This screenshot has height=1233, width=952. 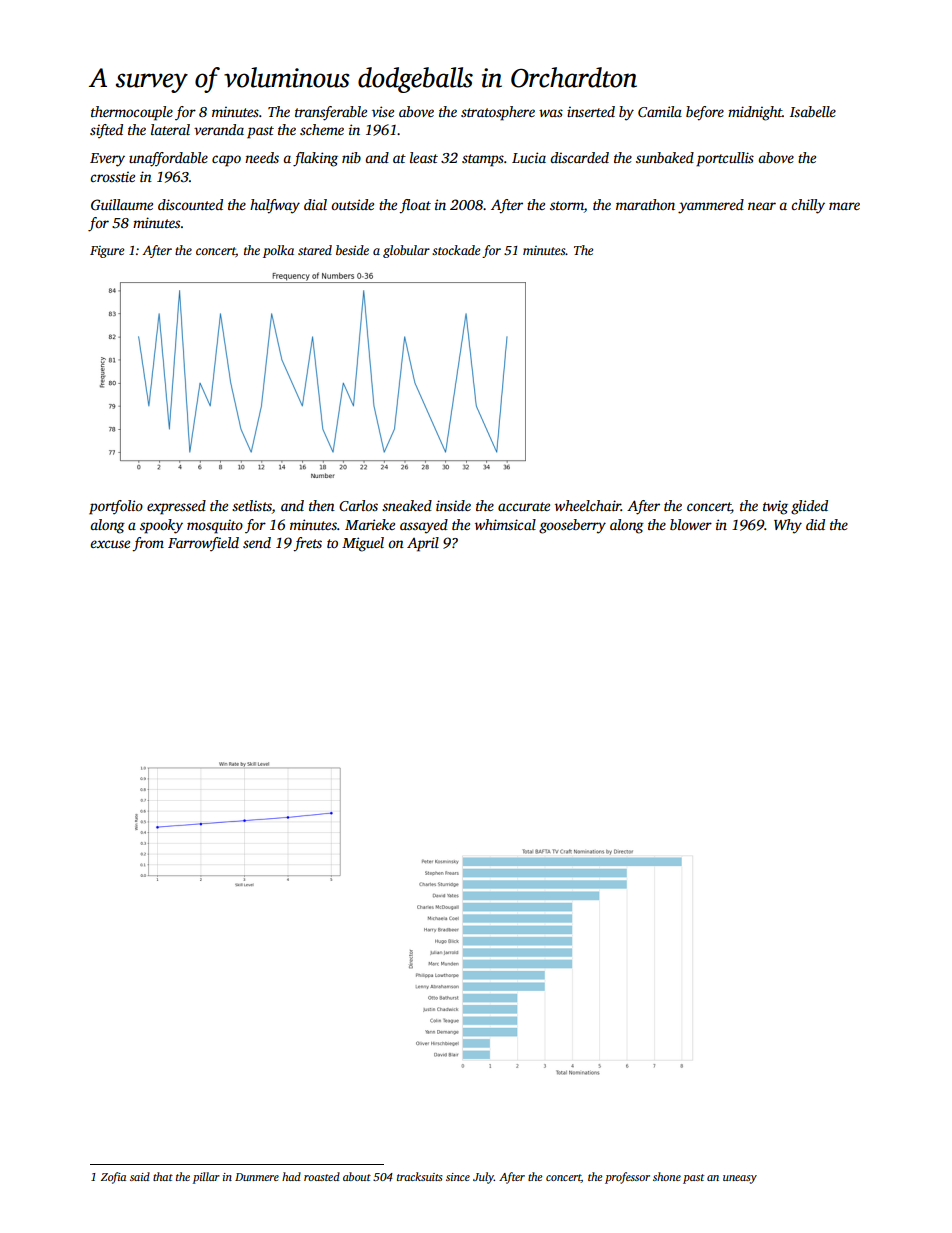 I want to click on gooseberry, so click(x=572, y=526).
